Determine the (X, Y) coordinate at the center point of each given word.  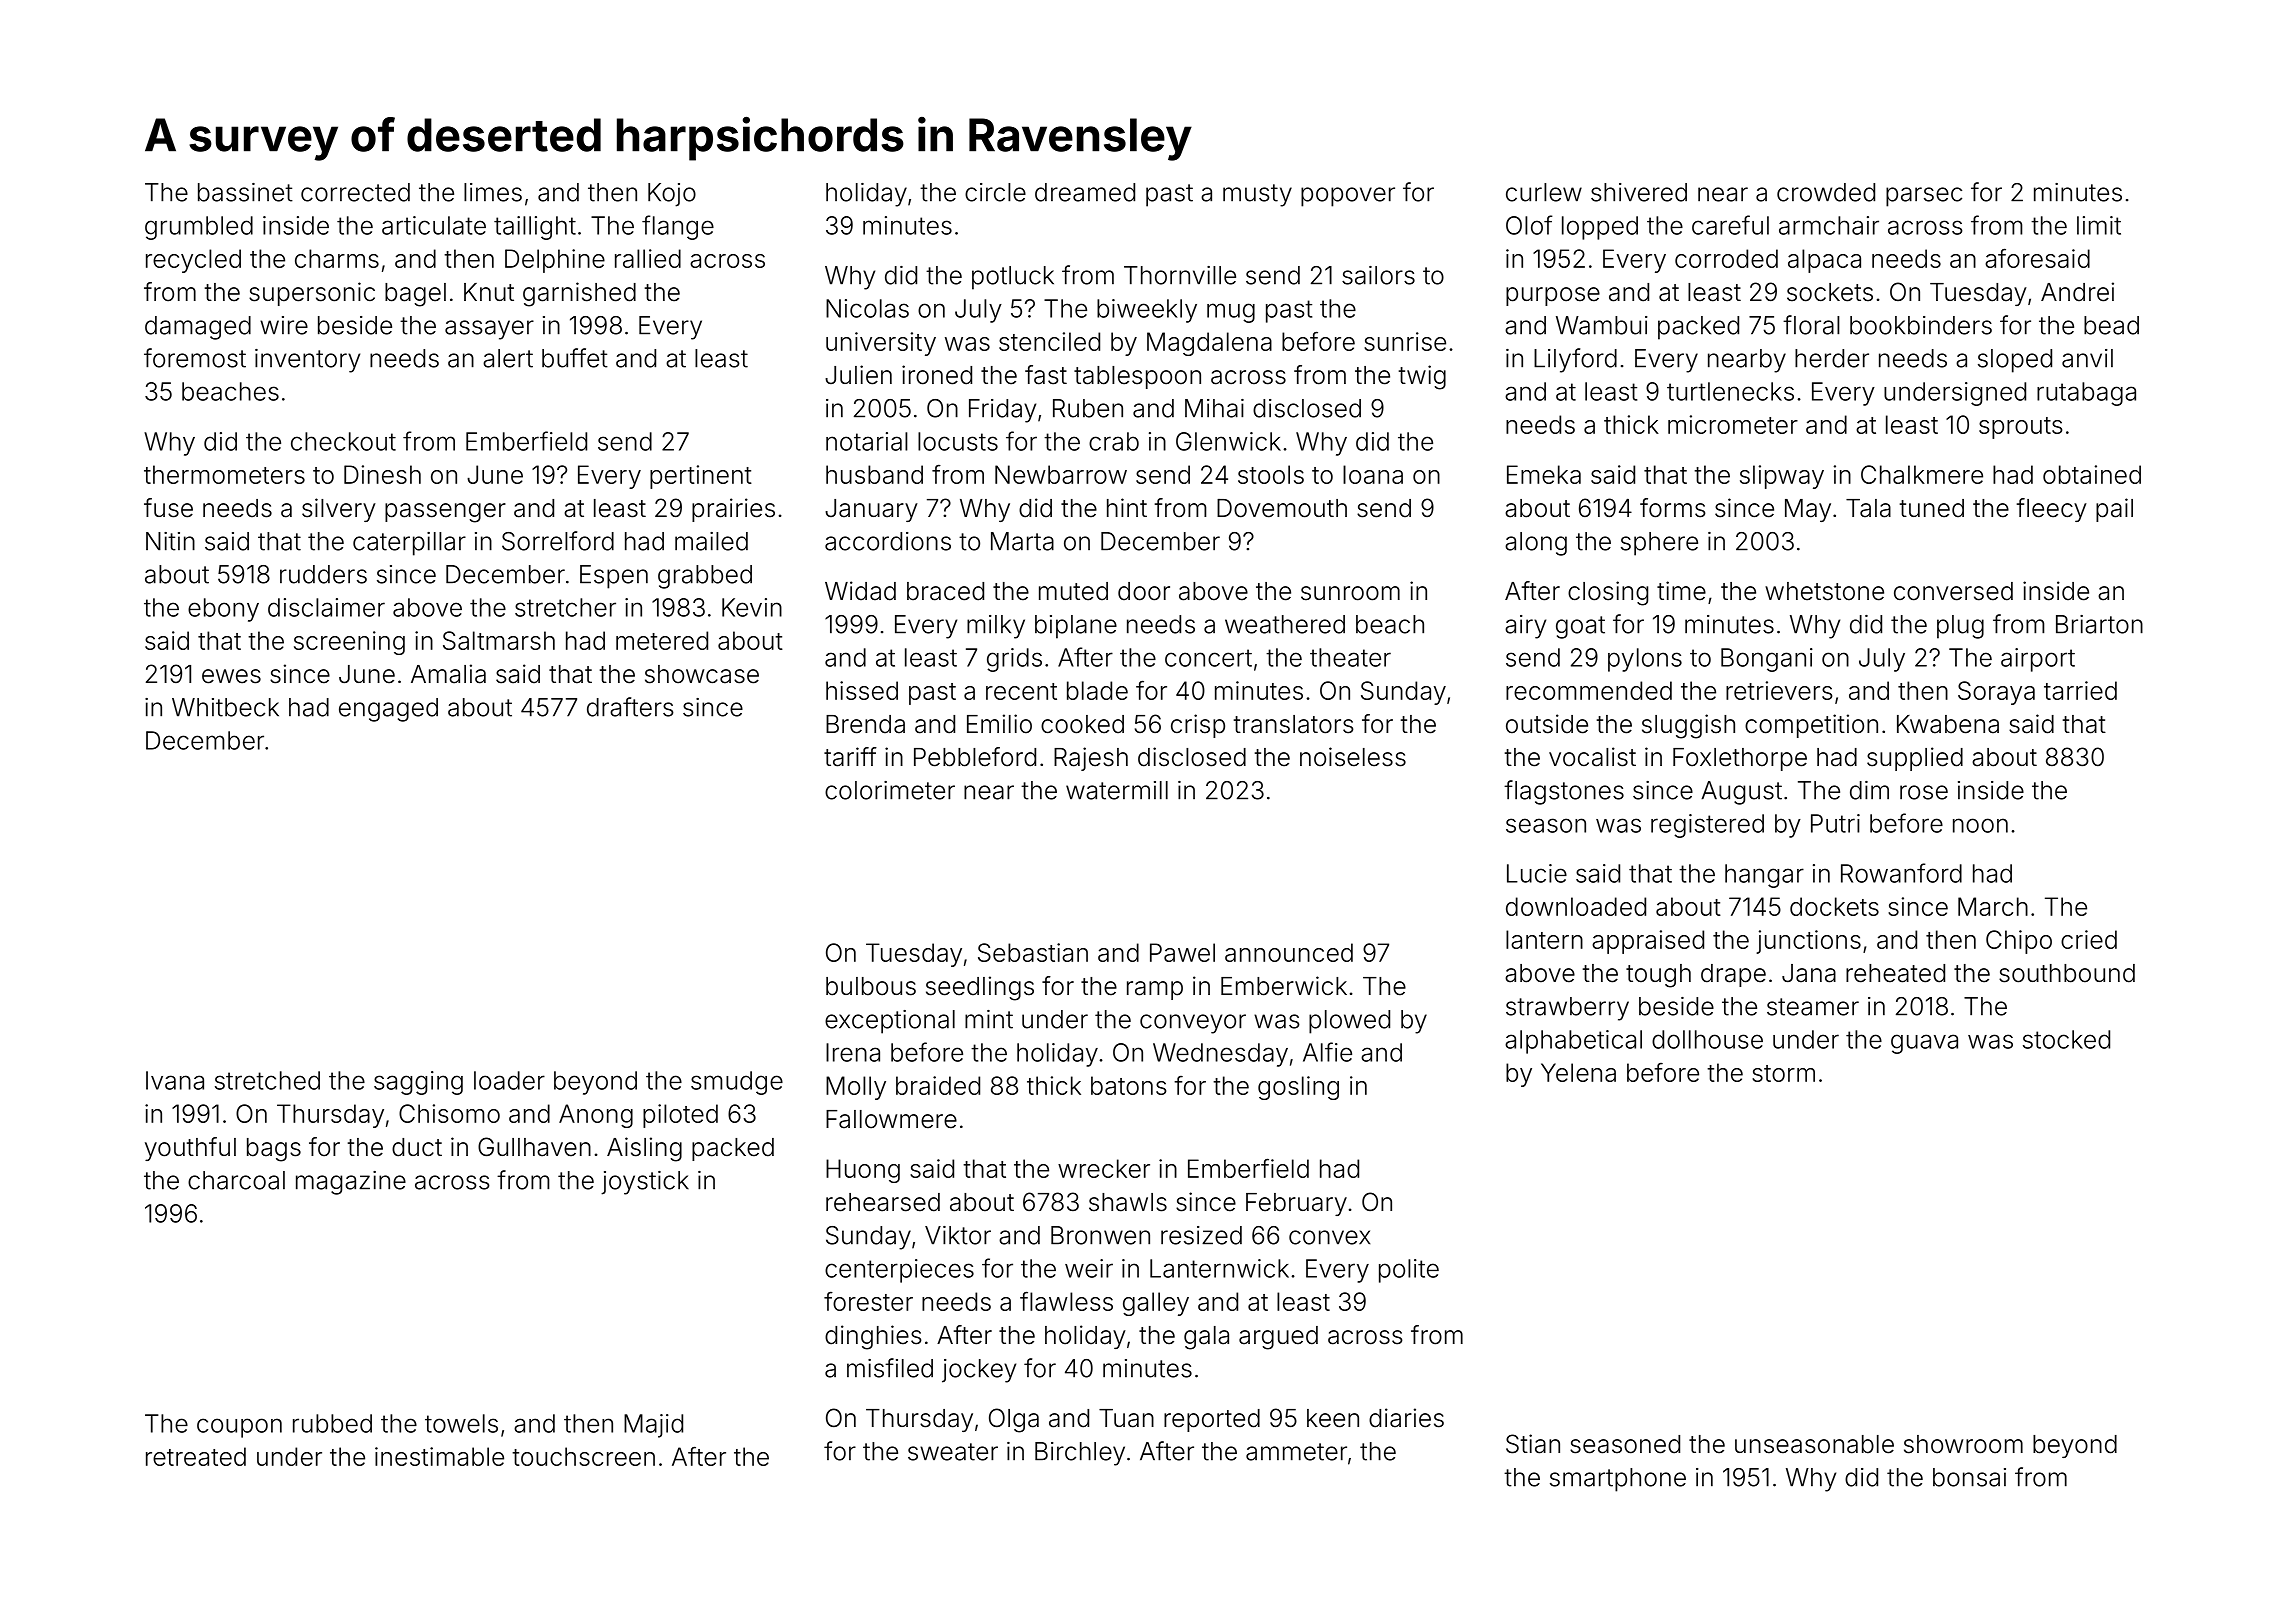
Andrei (2077, 292)
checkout (343, 441)
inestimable (439, 1456)
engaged (388, 710)
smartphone (1618, 1480)
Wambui (1602, 325)
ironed (937, 375)
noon (1980, 825)
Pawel (1182, 952)
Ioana (1373, 474)
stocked (2066, 1039)
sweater (953, 1452)
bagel (415, 295)
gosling (1298, 1088)
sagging (418, 1083)
